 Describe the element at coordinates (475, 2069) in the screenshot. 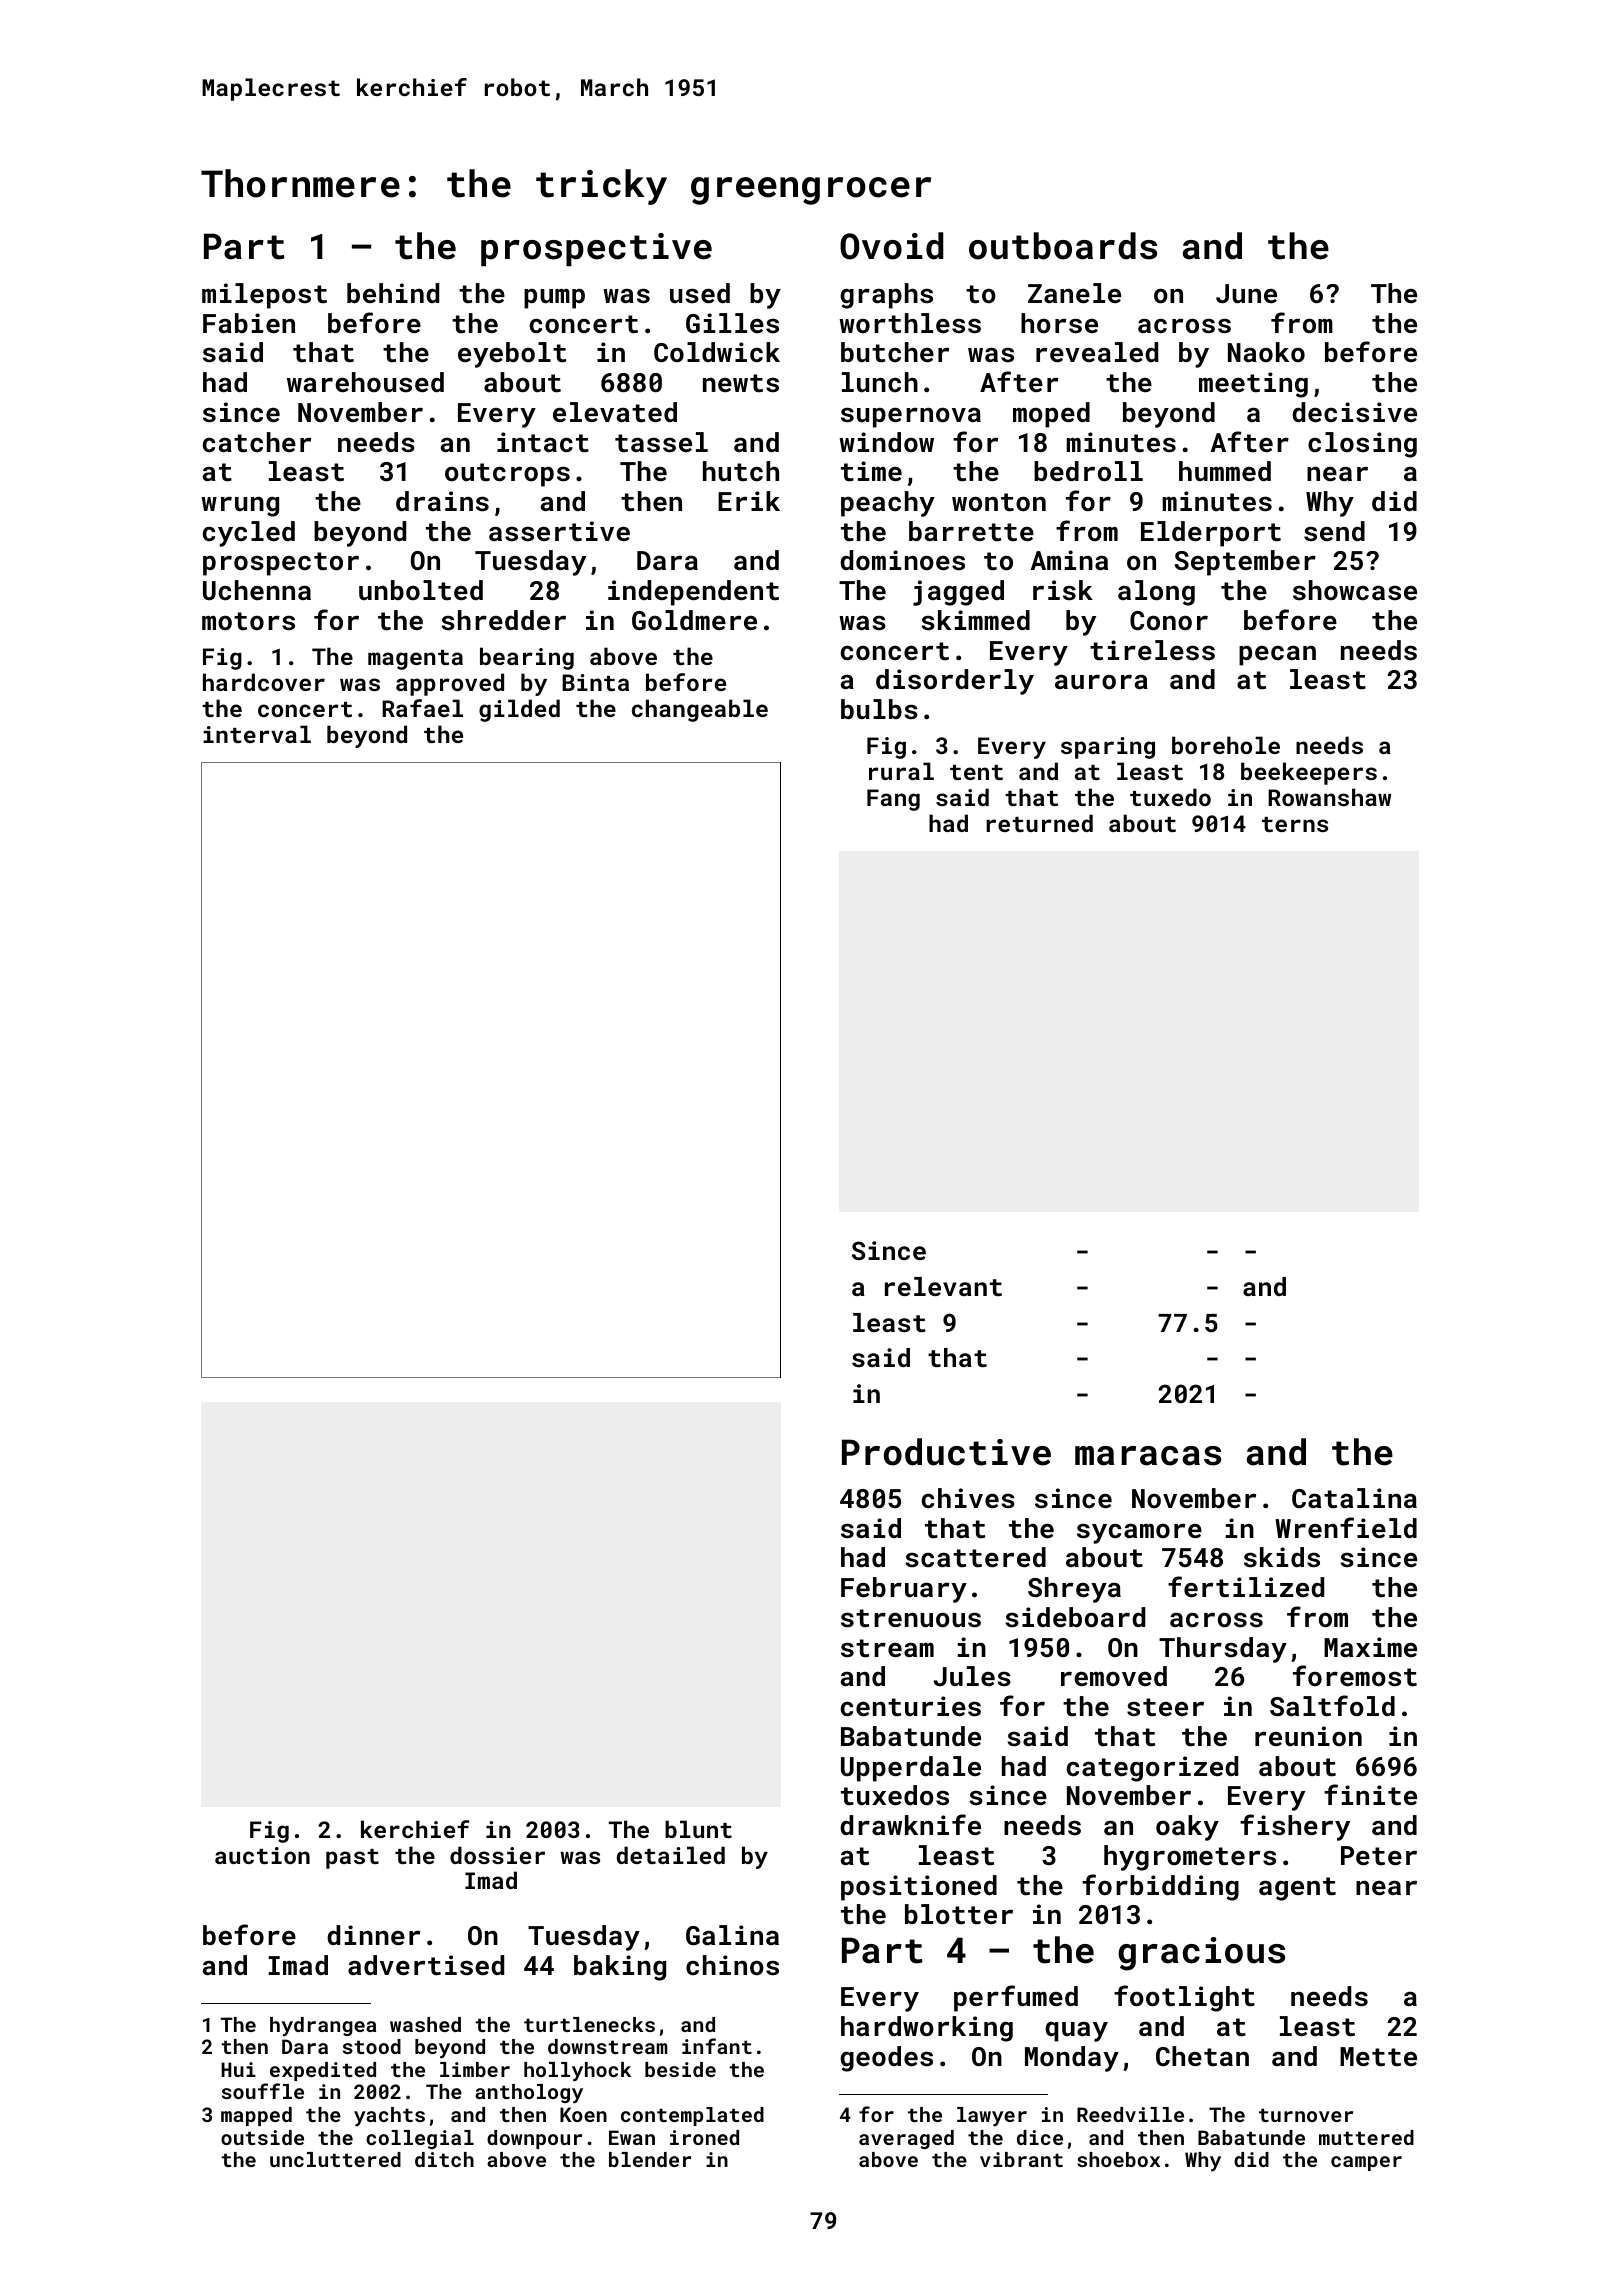

I see `limber` at that location.
